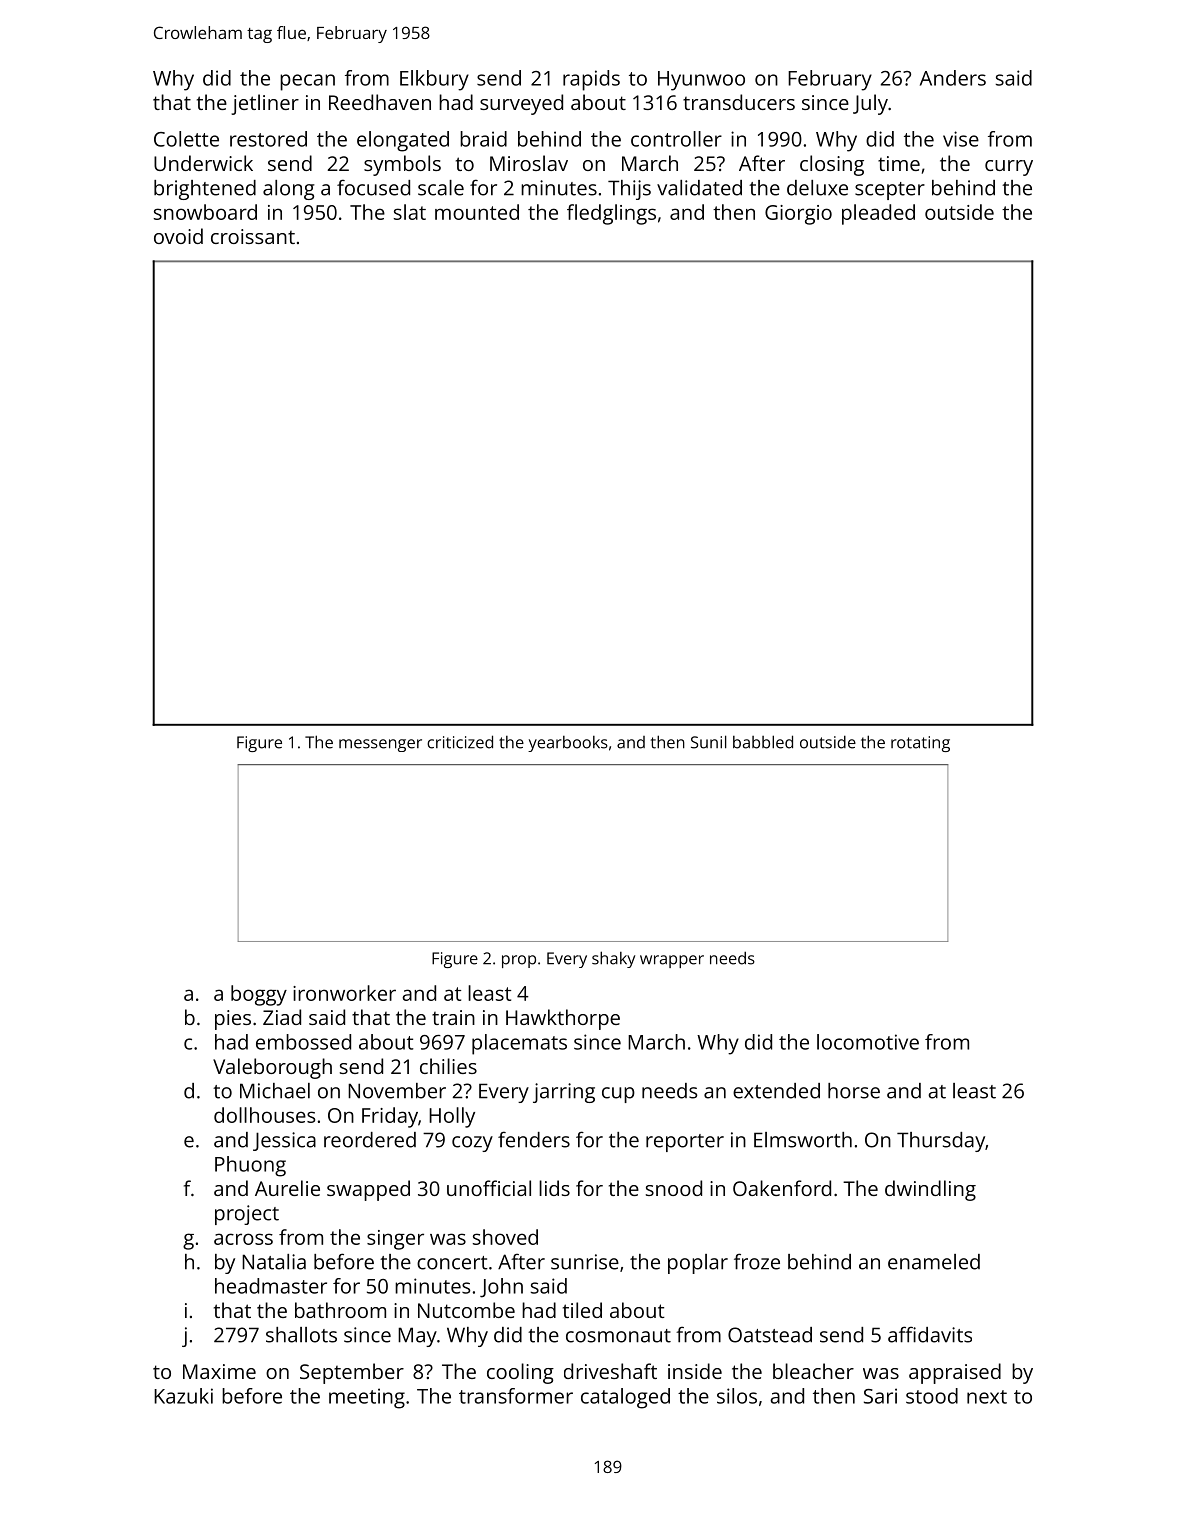 This screenshot has height=1534, width=1186. I want to click on croissant, so click(253, 236).
